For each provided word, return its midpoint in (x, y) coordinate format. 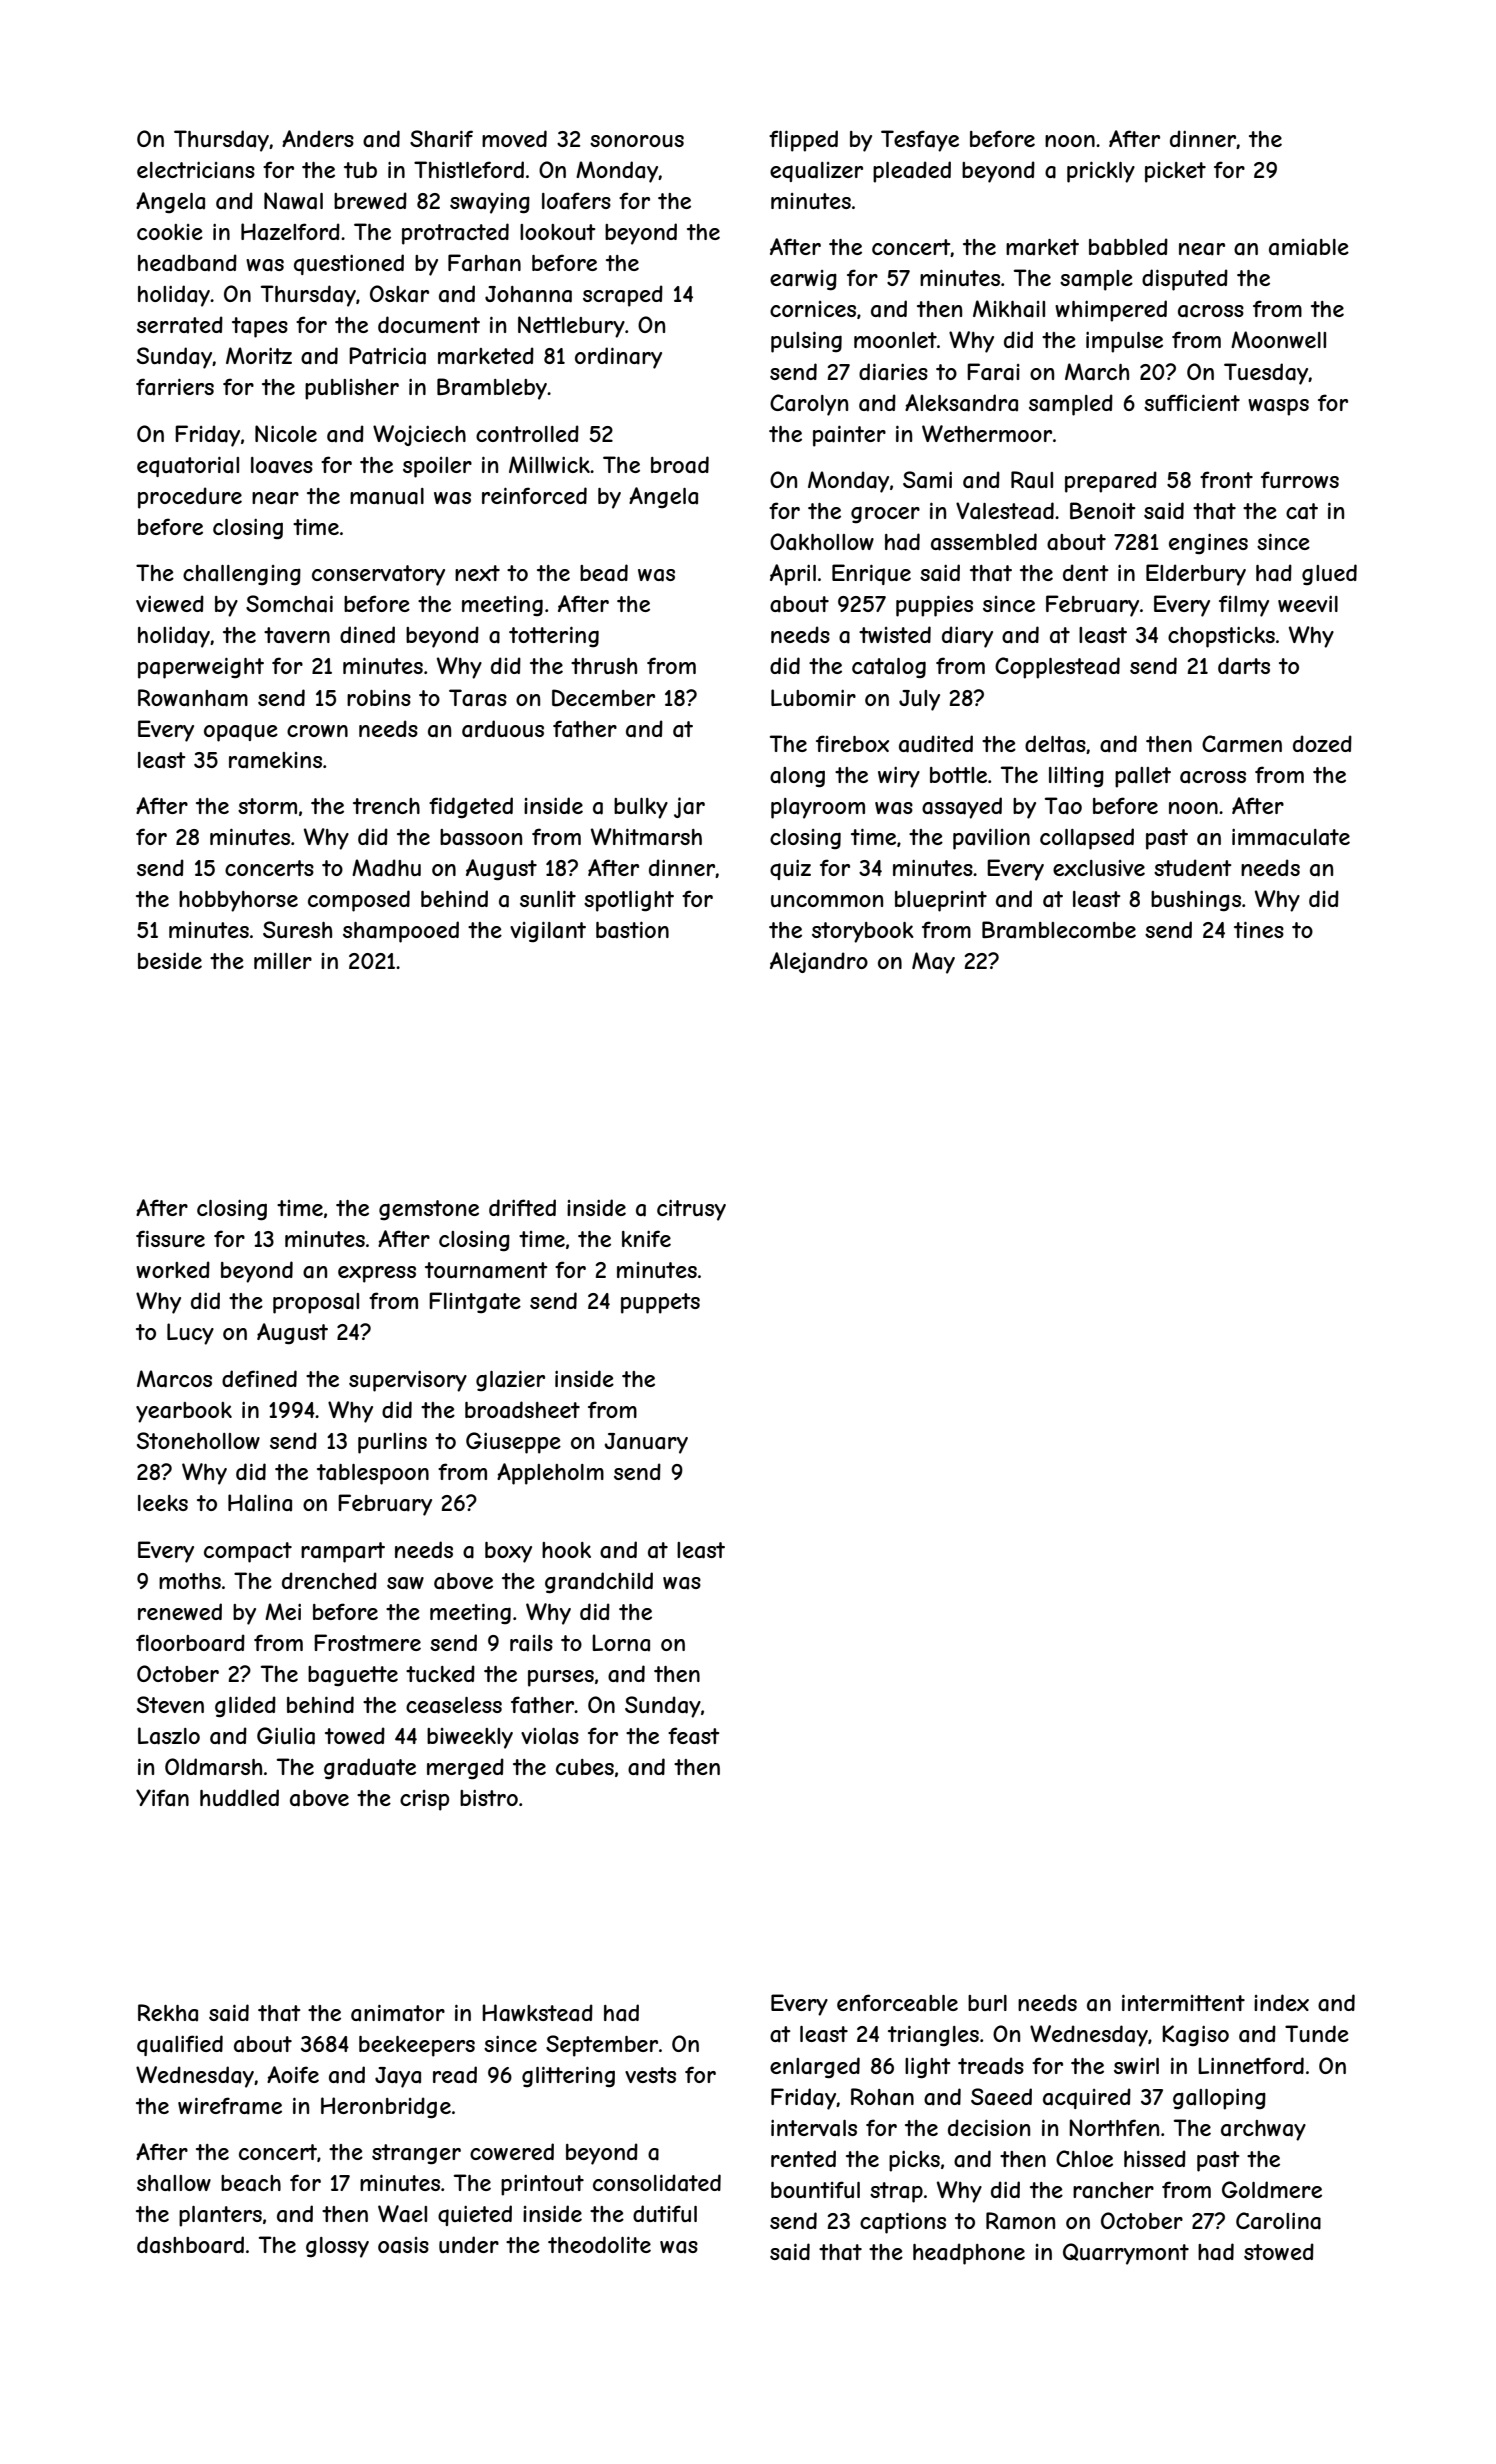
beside (170, 960)
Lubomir (813, 697)
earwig (803, 280)
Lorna (621, 1643)
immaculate (1291, 837)
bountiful (815, 2189)
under (469, 2244)
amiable (1309, 247)
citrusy (691, 1210)
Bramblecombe (1059, 930)
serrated (180, 325)
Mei (283, 1611)
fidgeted (471, 808)
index (1281, 2002)
